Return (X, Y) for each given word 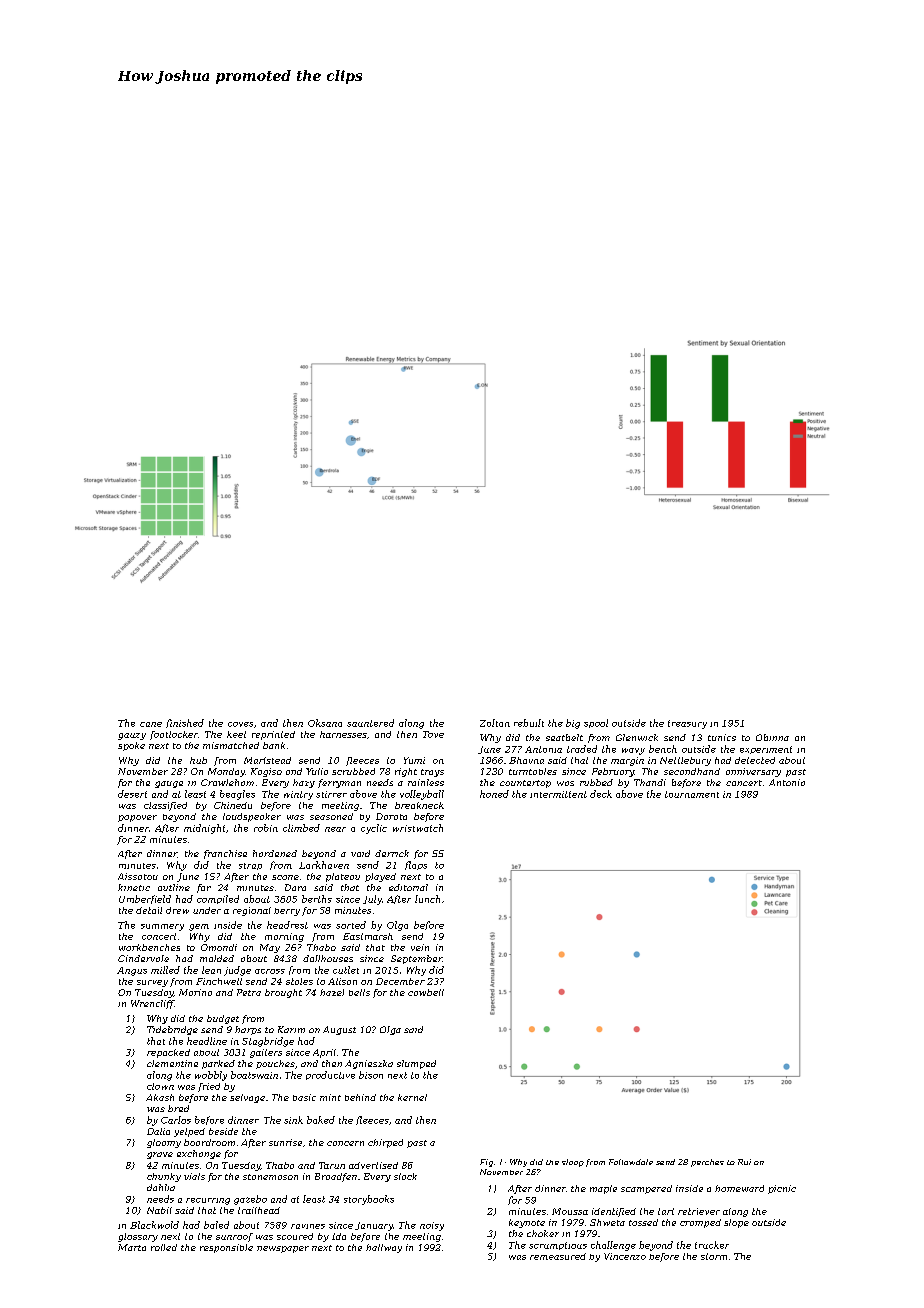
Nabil (159, 1210)
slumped (416, 1064)
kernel (412, 1097)
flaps (416, 865)
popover (137, 818)
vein (420, 947)
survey (152, 983)
